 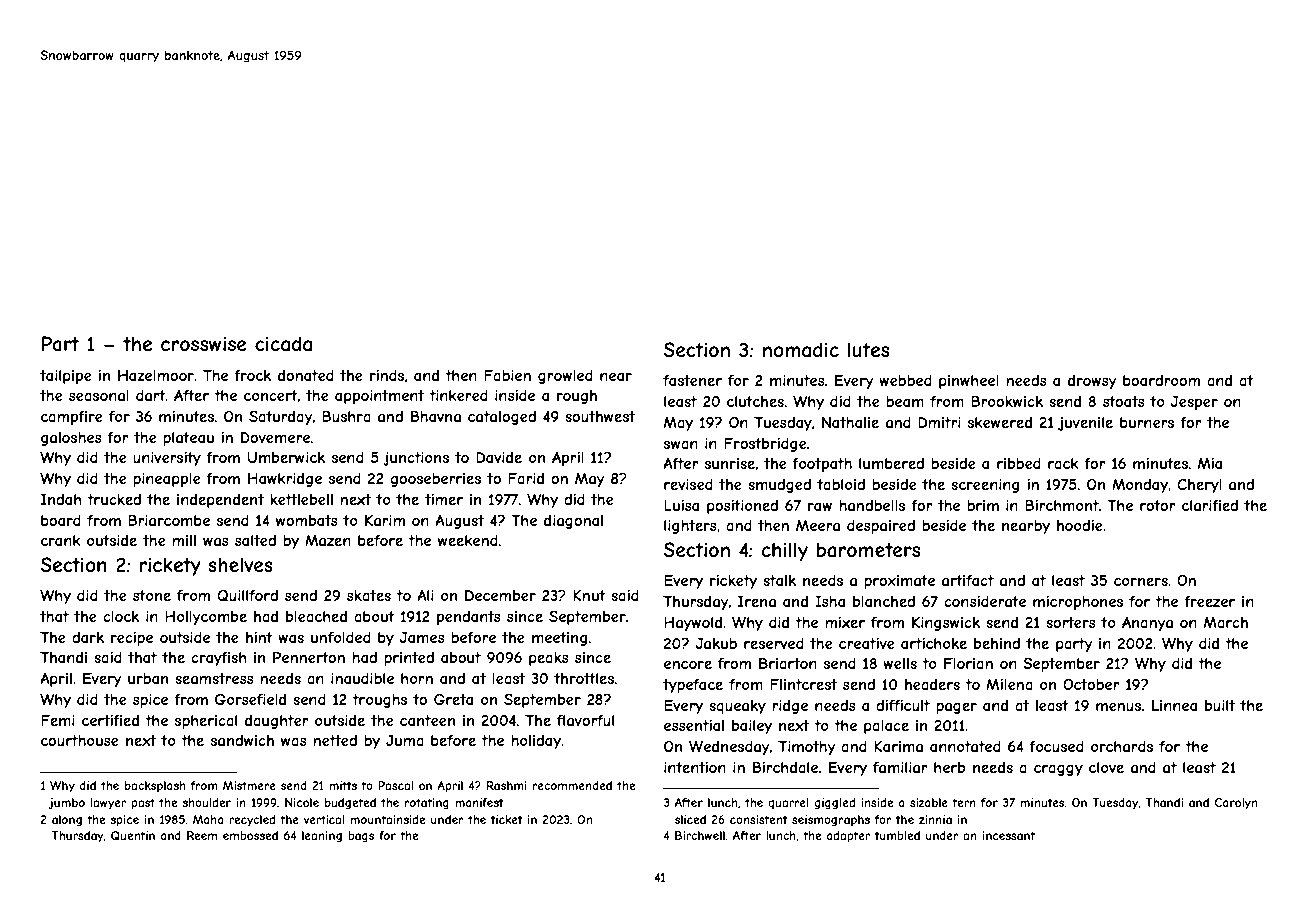 What do you see at coordinates (692, 380) in the screenshot?
I see `fastener` at bounding box center [692, 380].
